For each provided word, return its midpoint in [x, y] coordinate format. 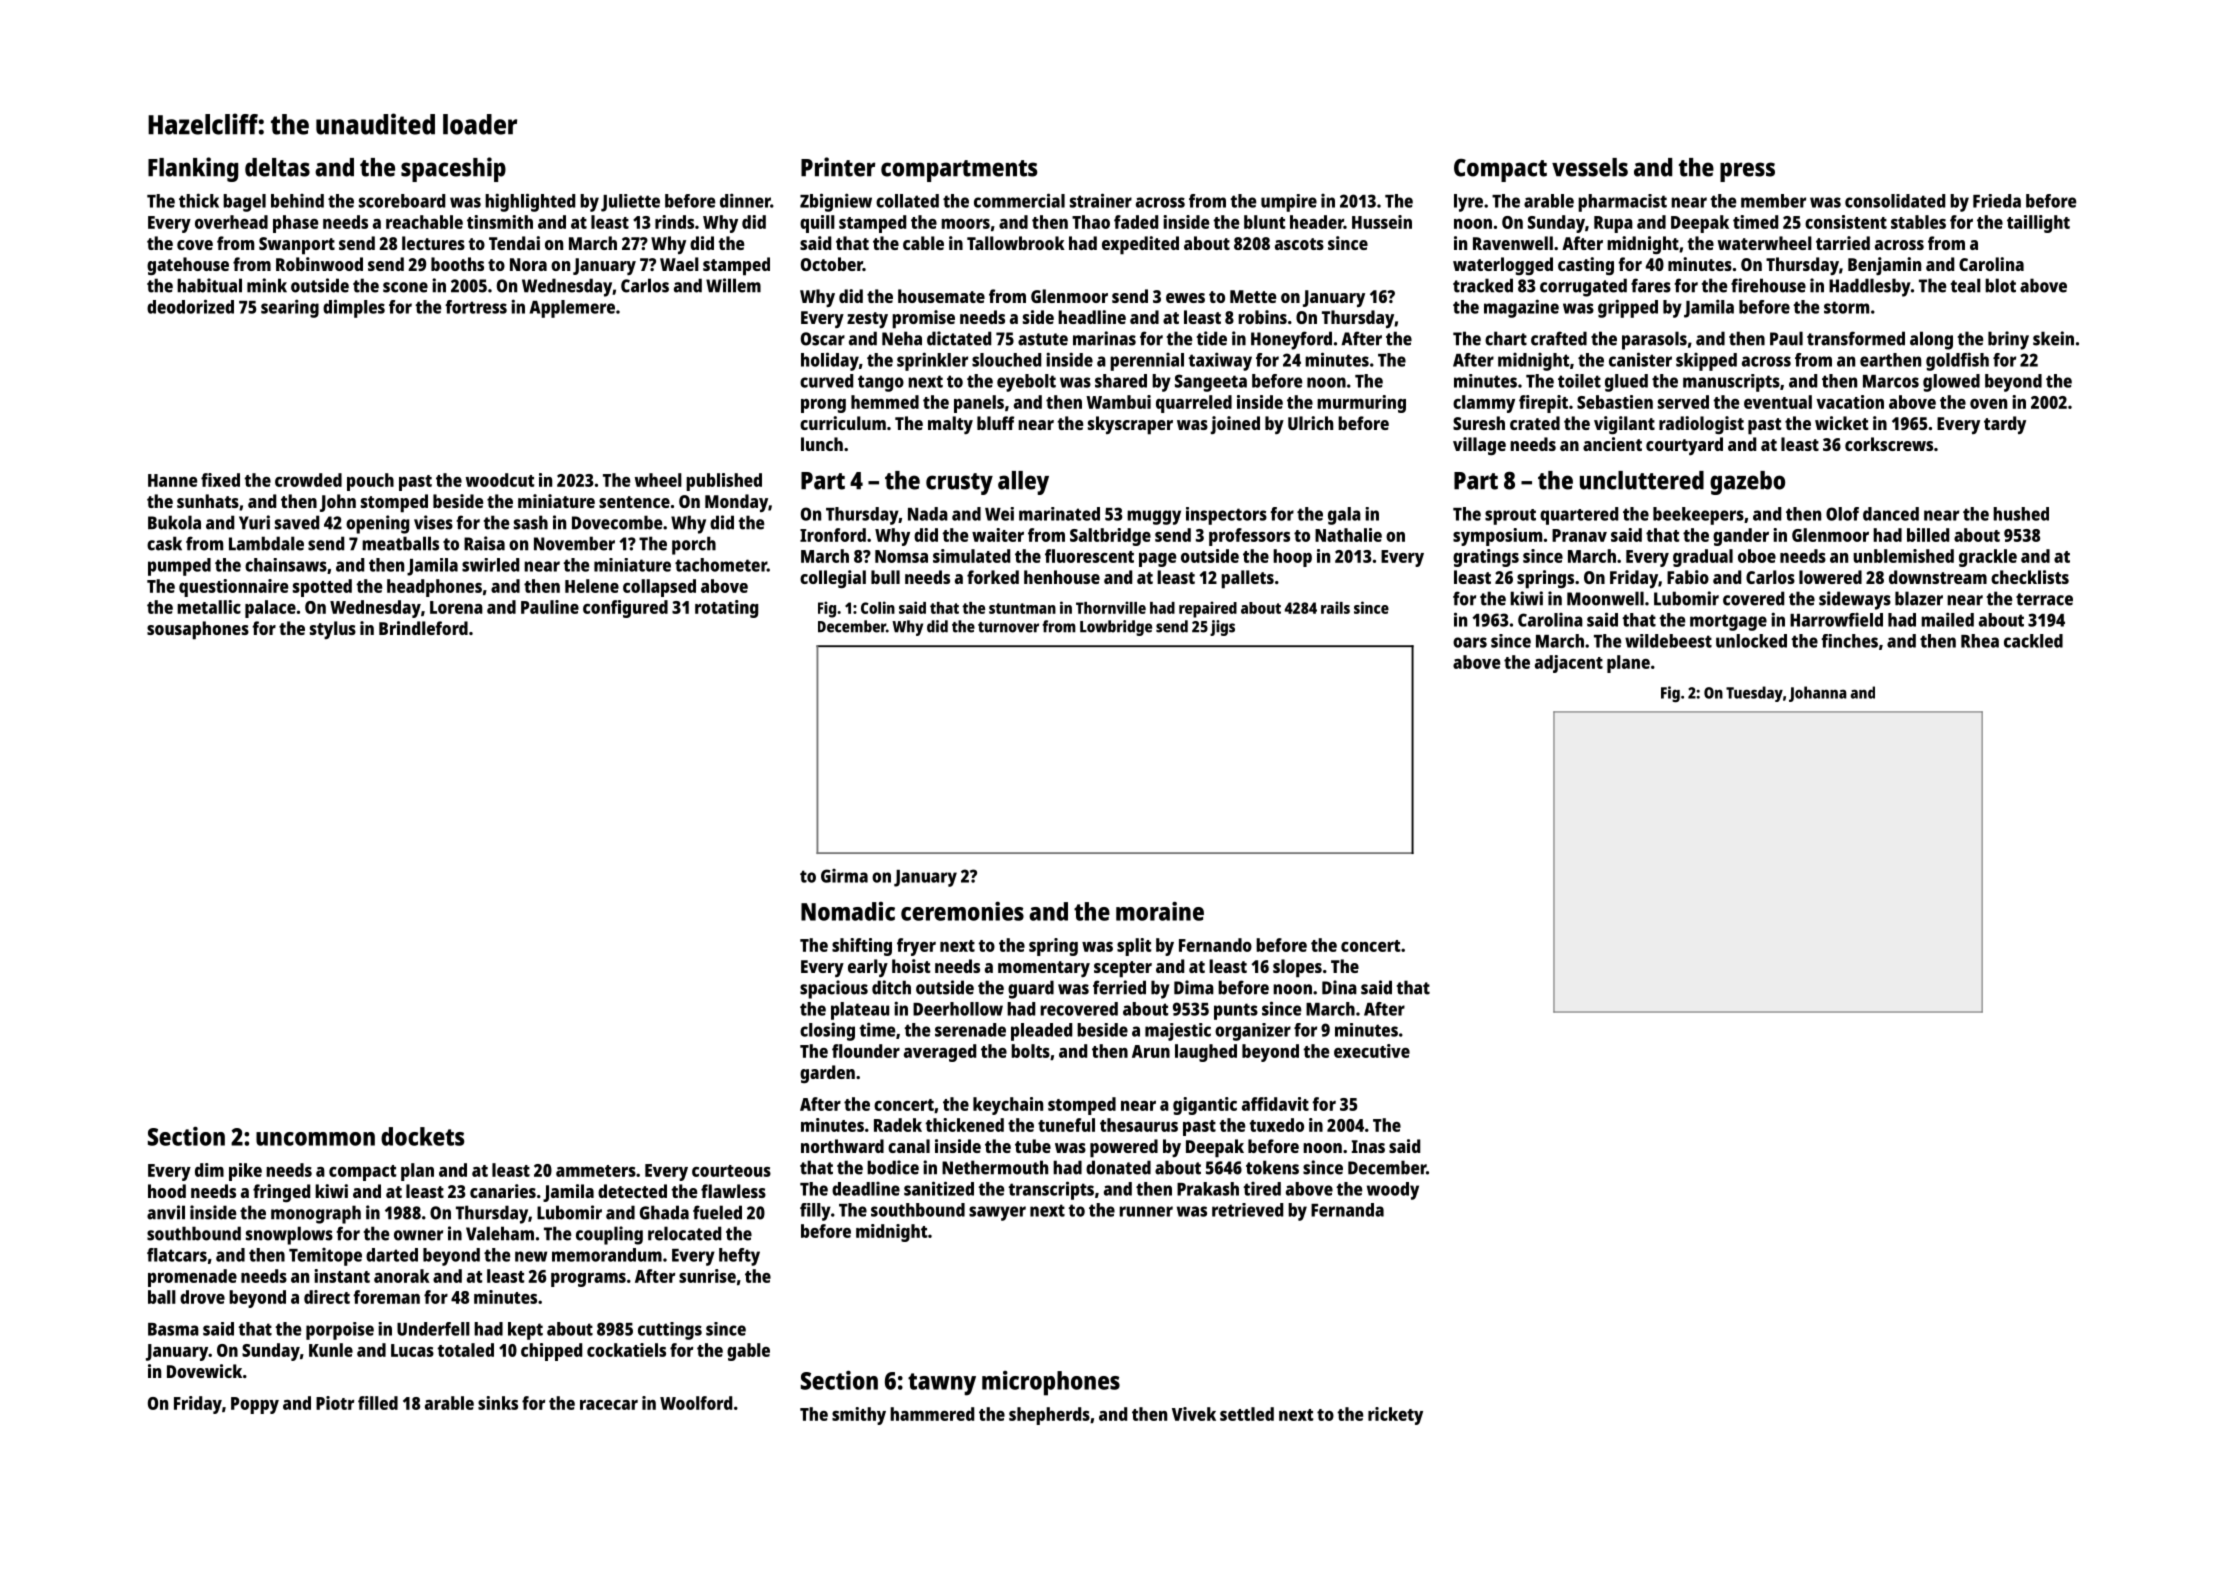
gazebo [1747, 483]
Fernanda [1347, 1210]
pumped [179, 567]
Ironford [833, 535]
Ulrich [1310, 423]
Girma [844, 876]
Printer [838, 167]
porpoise [340, 1331]
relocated [684, 1233]
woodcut [500, 480]
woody [1393, 1191]
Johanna [1818, 694]
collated [907, 201]
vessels [1590, 167]
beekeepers [1698, 516]
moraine [1160, 911]
